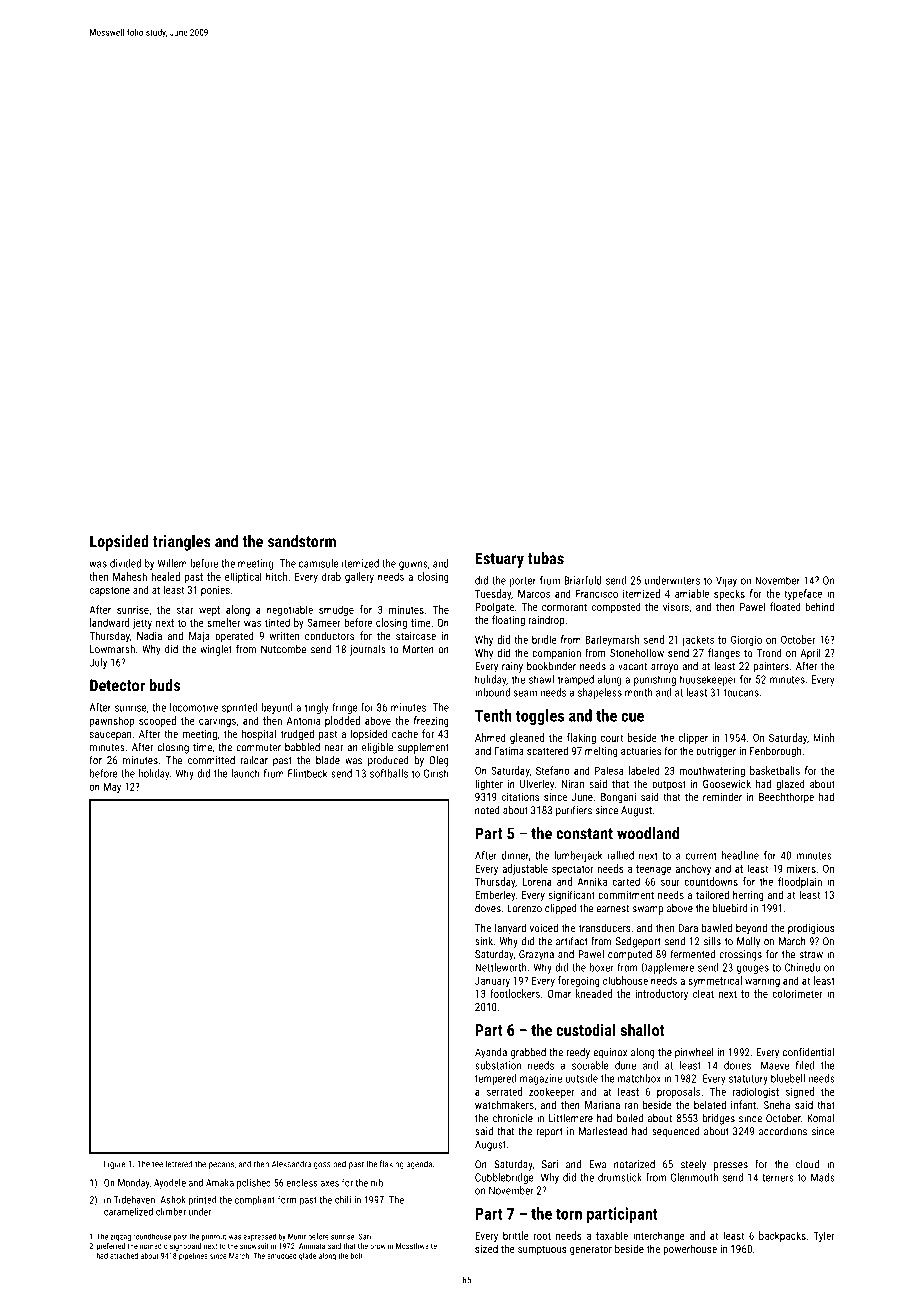 The height and width of the document is (1308, 924). Describe the element at coordinates (726, 581) in the document. I see `Vijay` at that location.
